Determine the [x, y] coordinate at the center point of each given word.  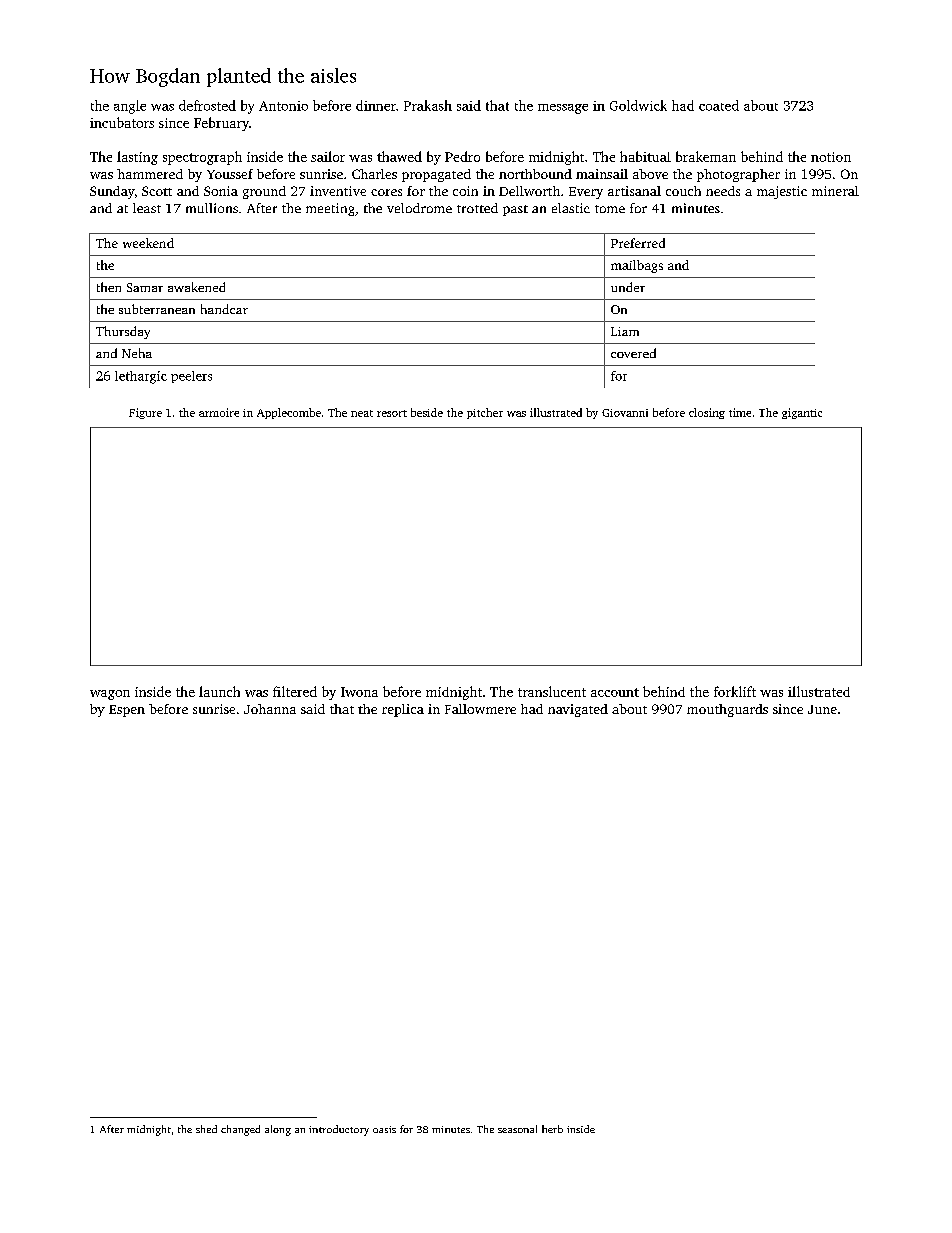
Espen [127, 711]
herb [552, 1129]
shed [206, 1129]
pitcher [485, 413]
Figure [145, 413]
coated [719, 105]
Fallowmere [480, 709]
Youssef [230, 174]
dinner [376, 105]
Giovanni [625, 413]
